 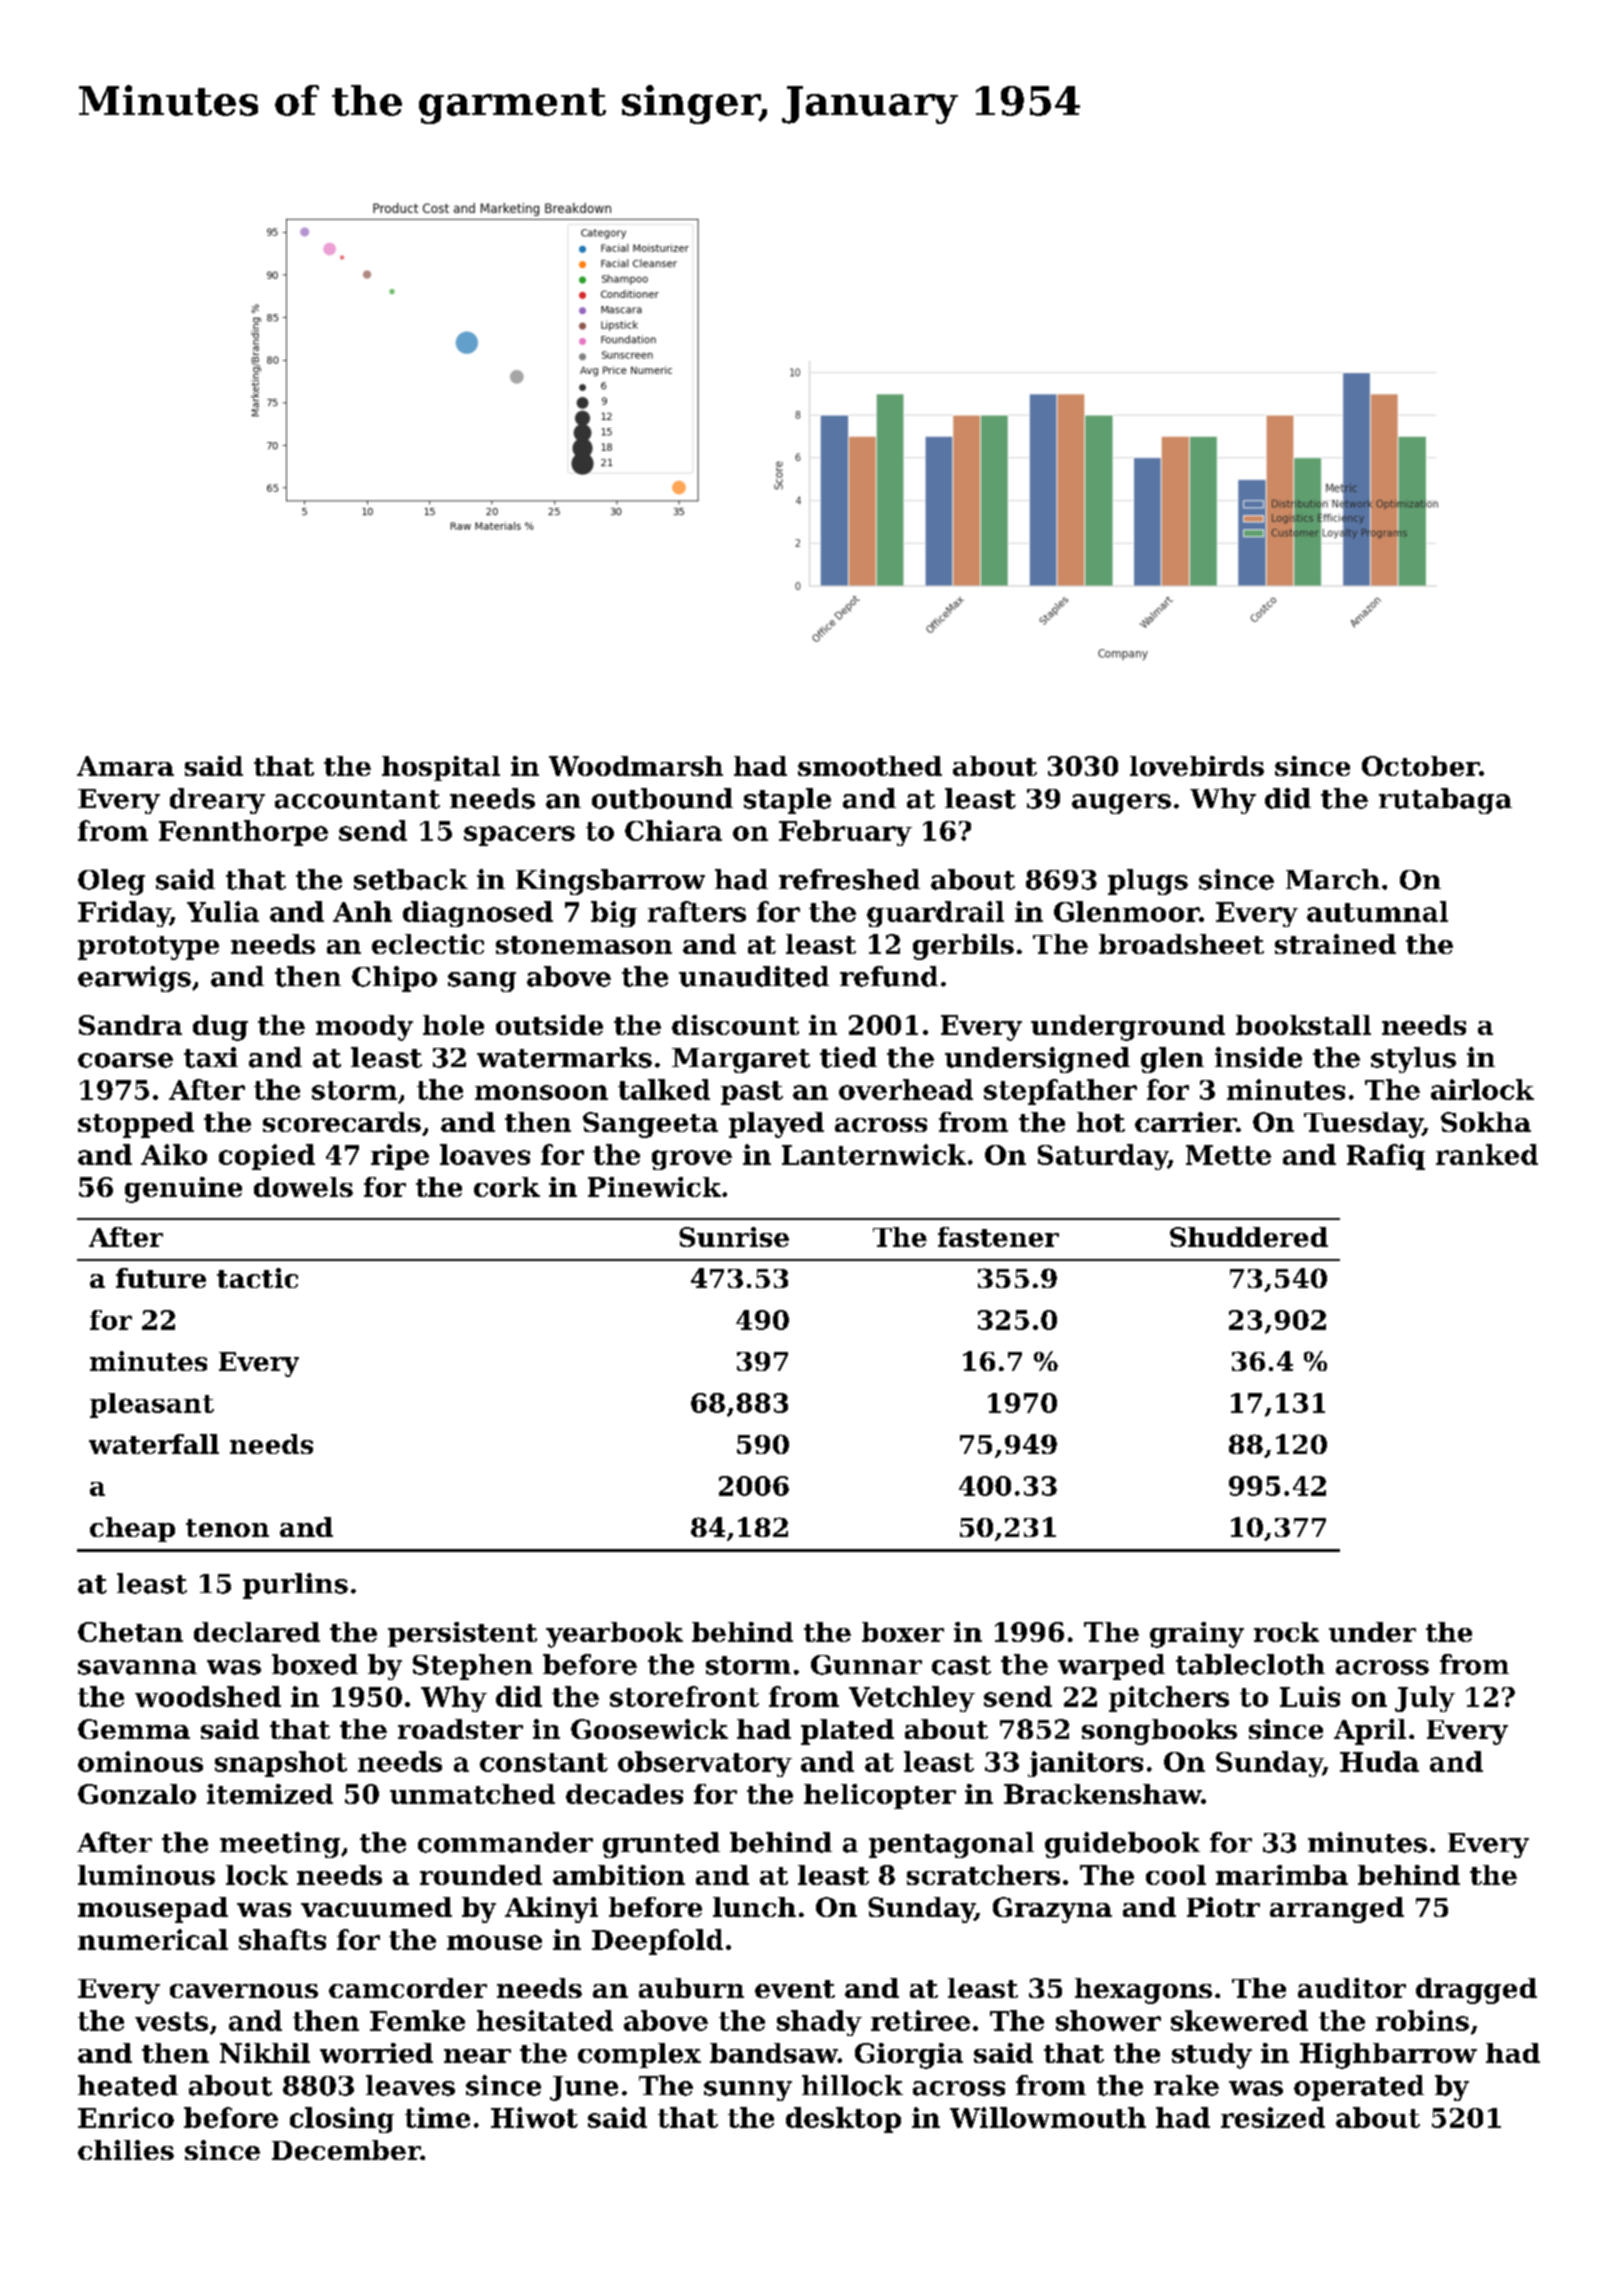 What do you see at coordinates (462, 1634) in the document?
I see `persistent` at bounding box center [462, 1634].
